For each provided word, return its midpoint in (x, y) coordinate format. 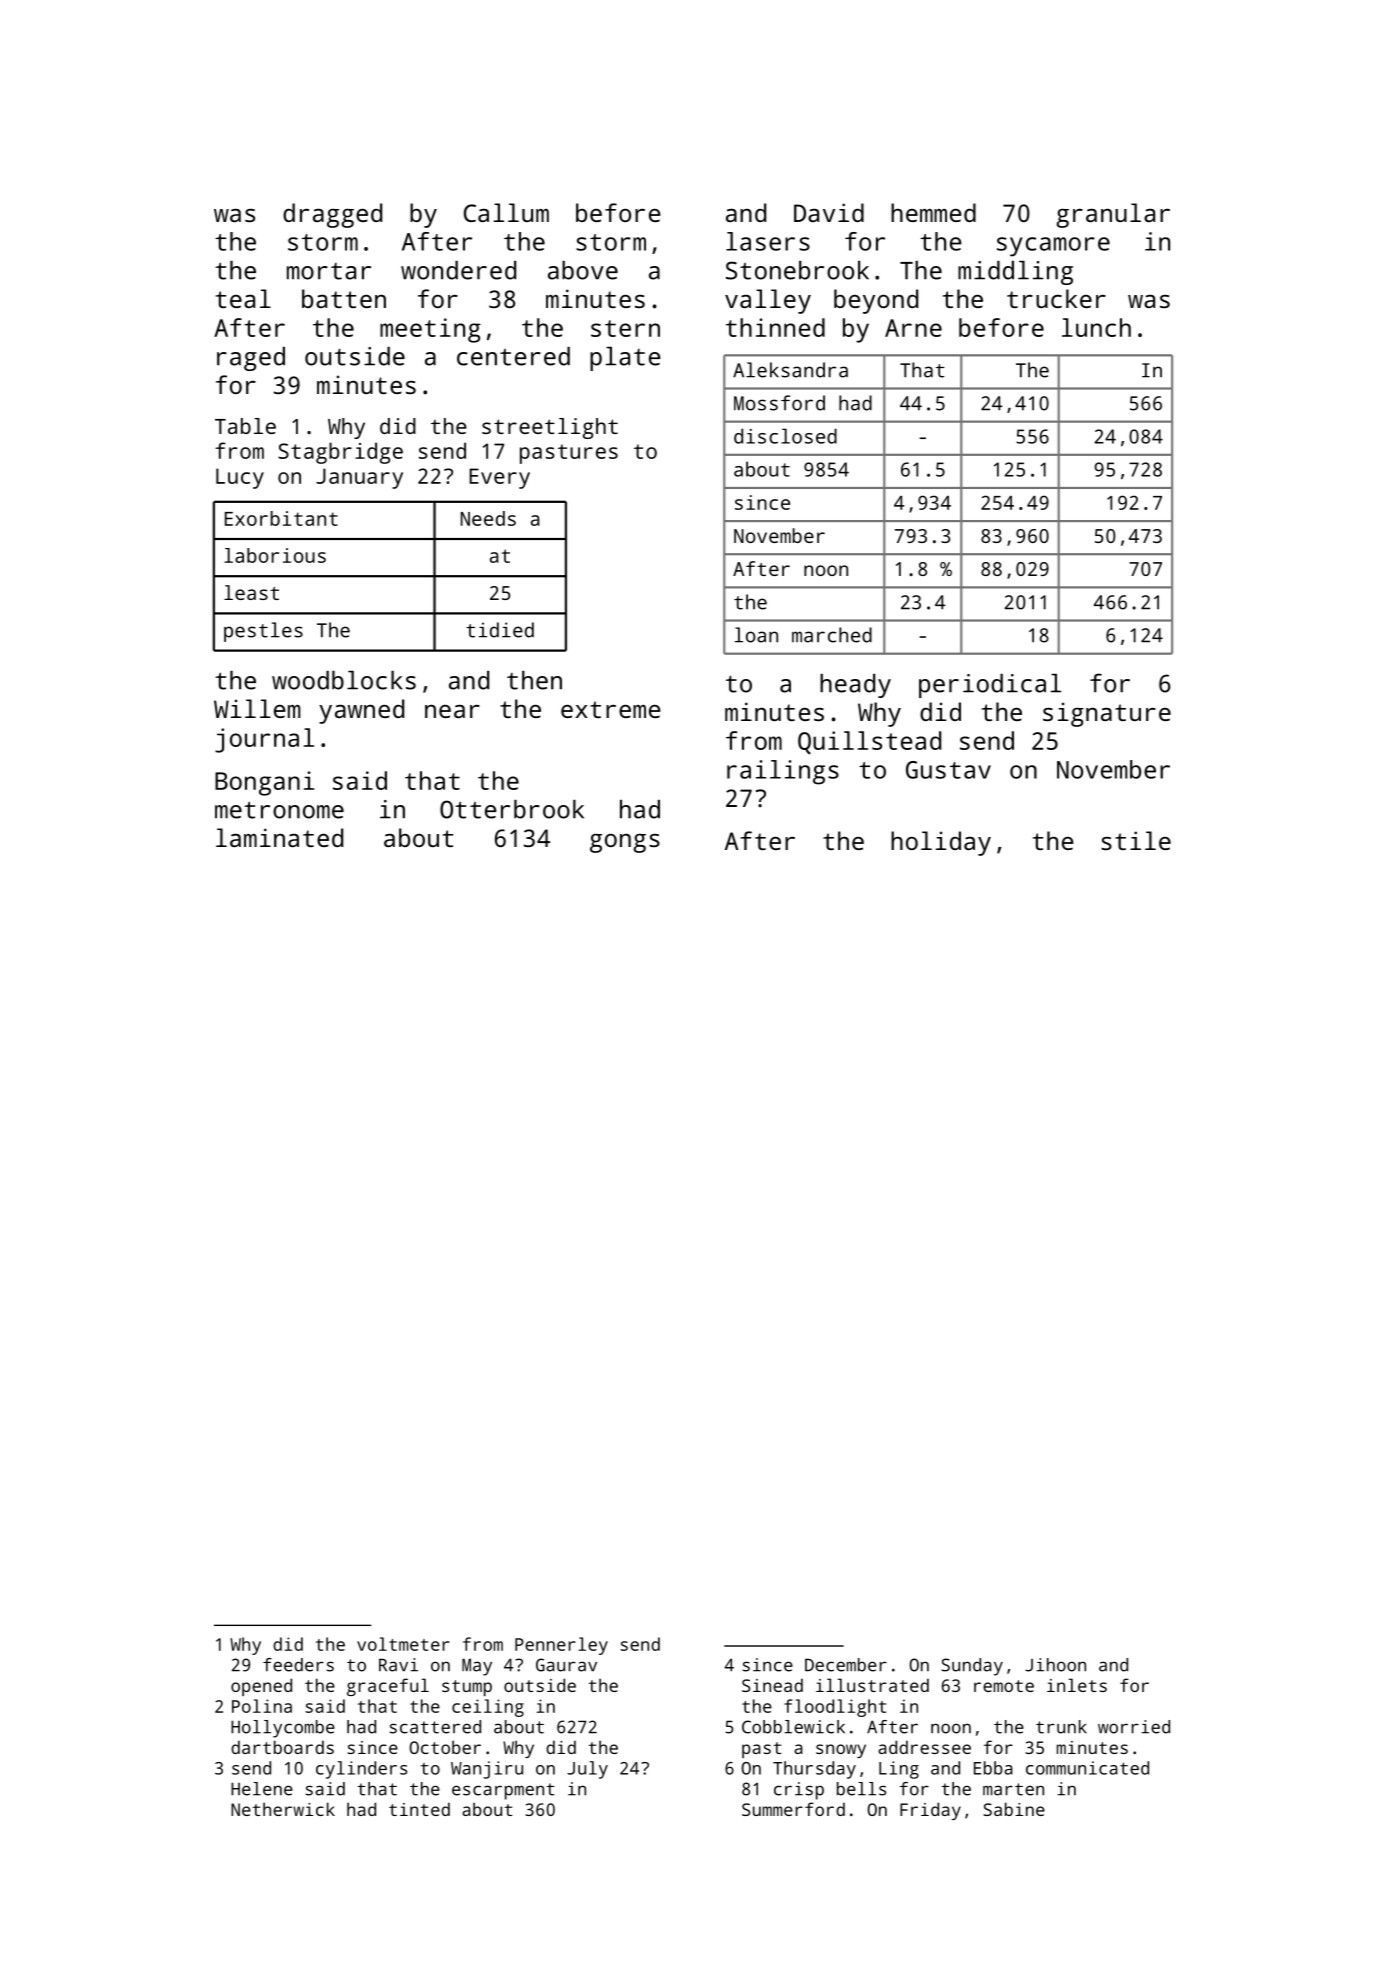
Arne (913, 328)
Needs (488, 518)
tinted (419, 1809)
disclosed (785, 436)
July (587, 1770)
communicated (1087, 1768)
